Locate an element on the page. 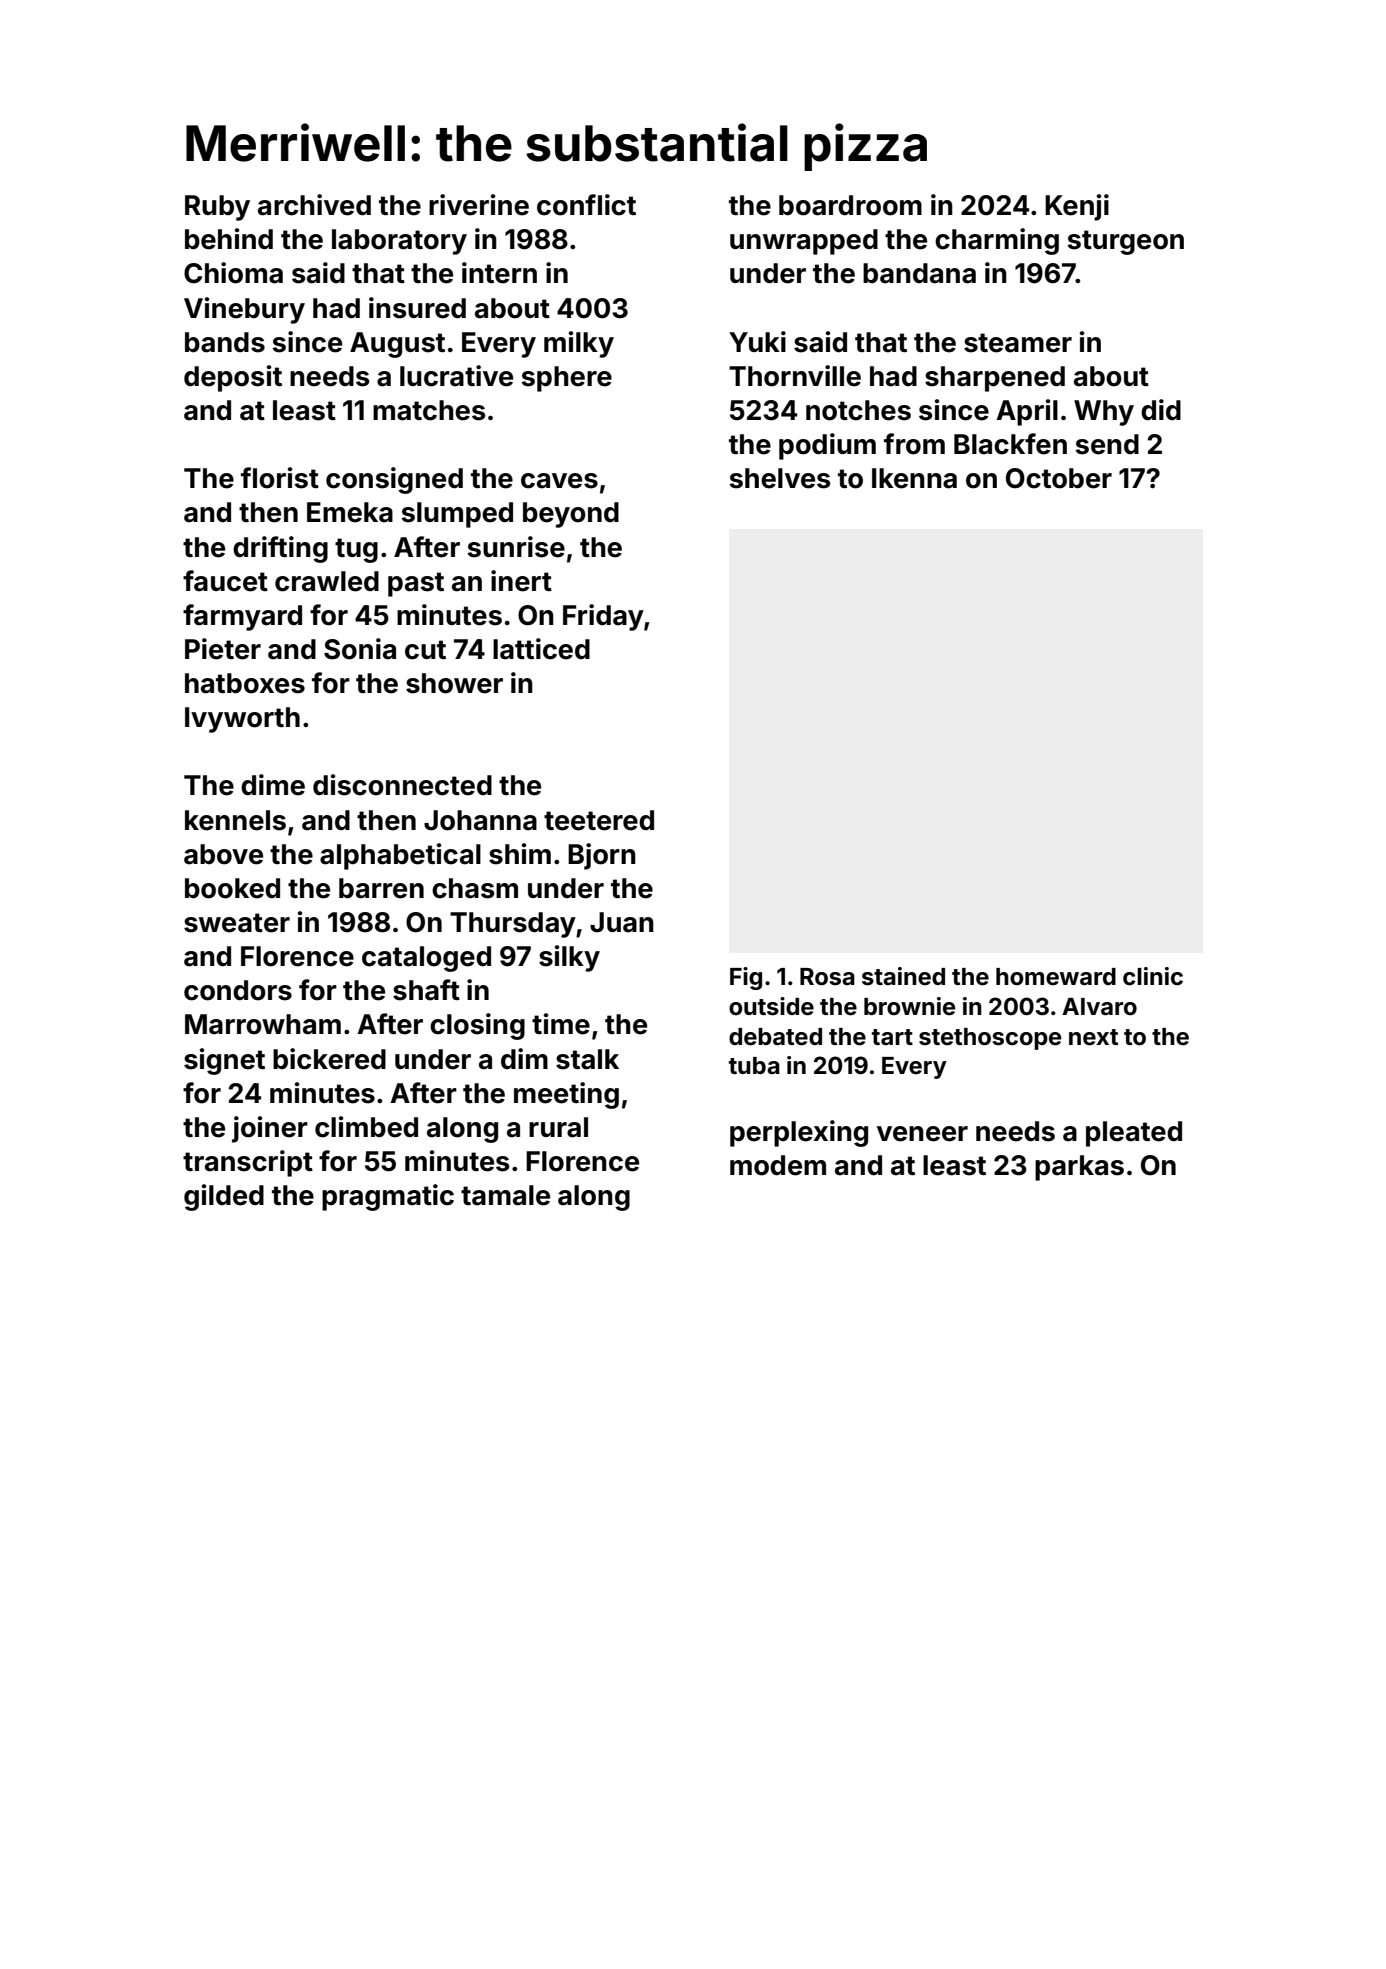 This image has width=1386, height=1969. Yuki is located at coordinates (757, 341).
